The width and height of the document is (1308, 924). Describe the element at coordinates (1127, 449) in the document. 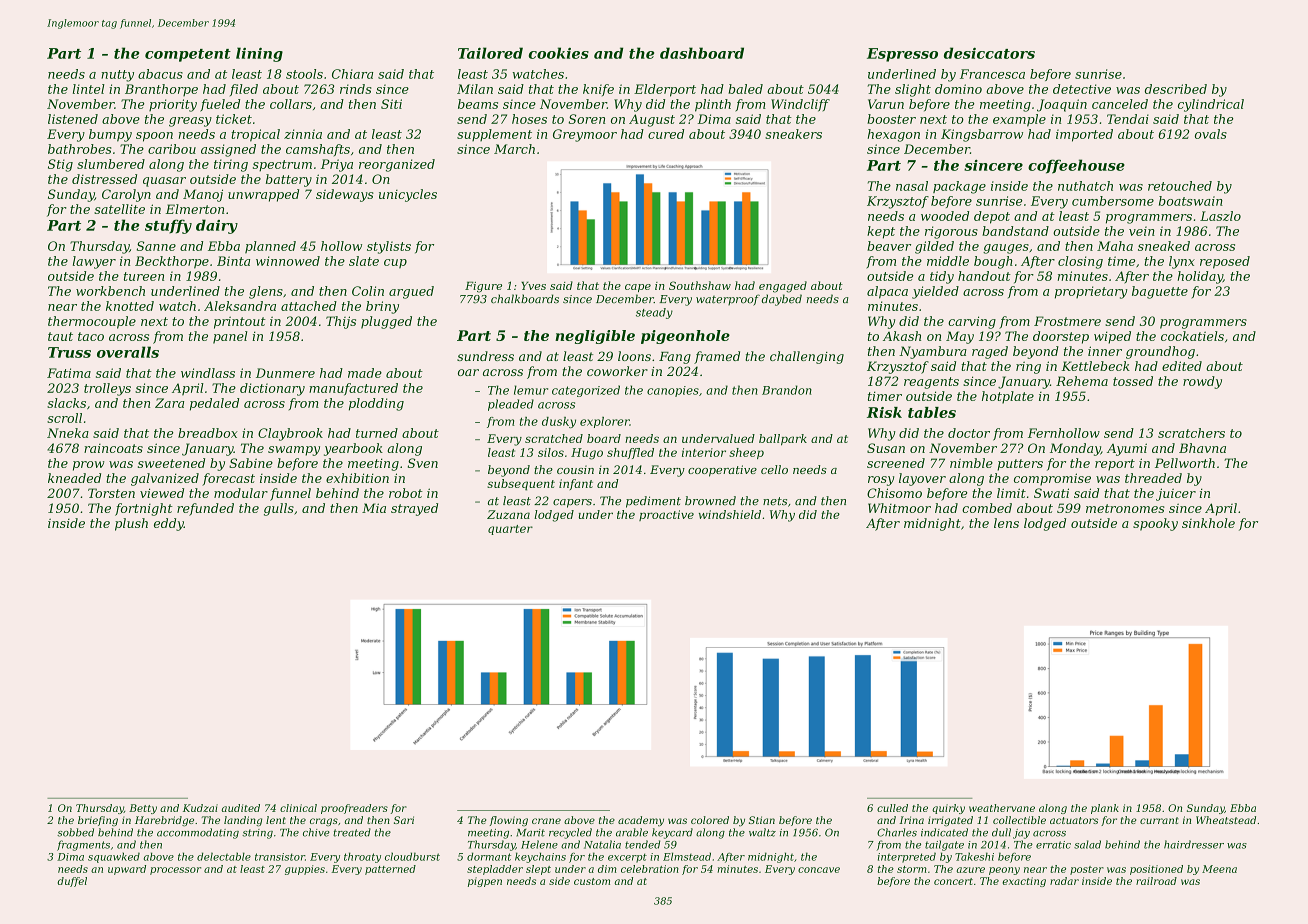

I see `Ayumi` at that location.
